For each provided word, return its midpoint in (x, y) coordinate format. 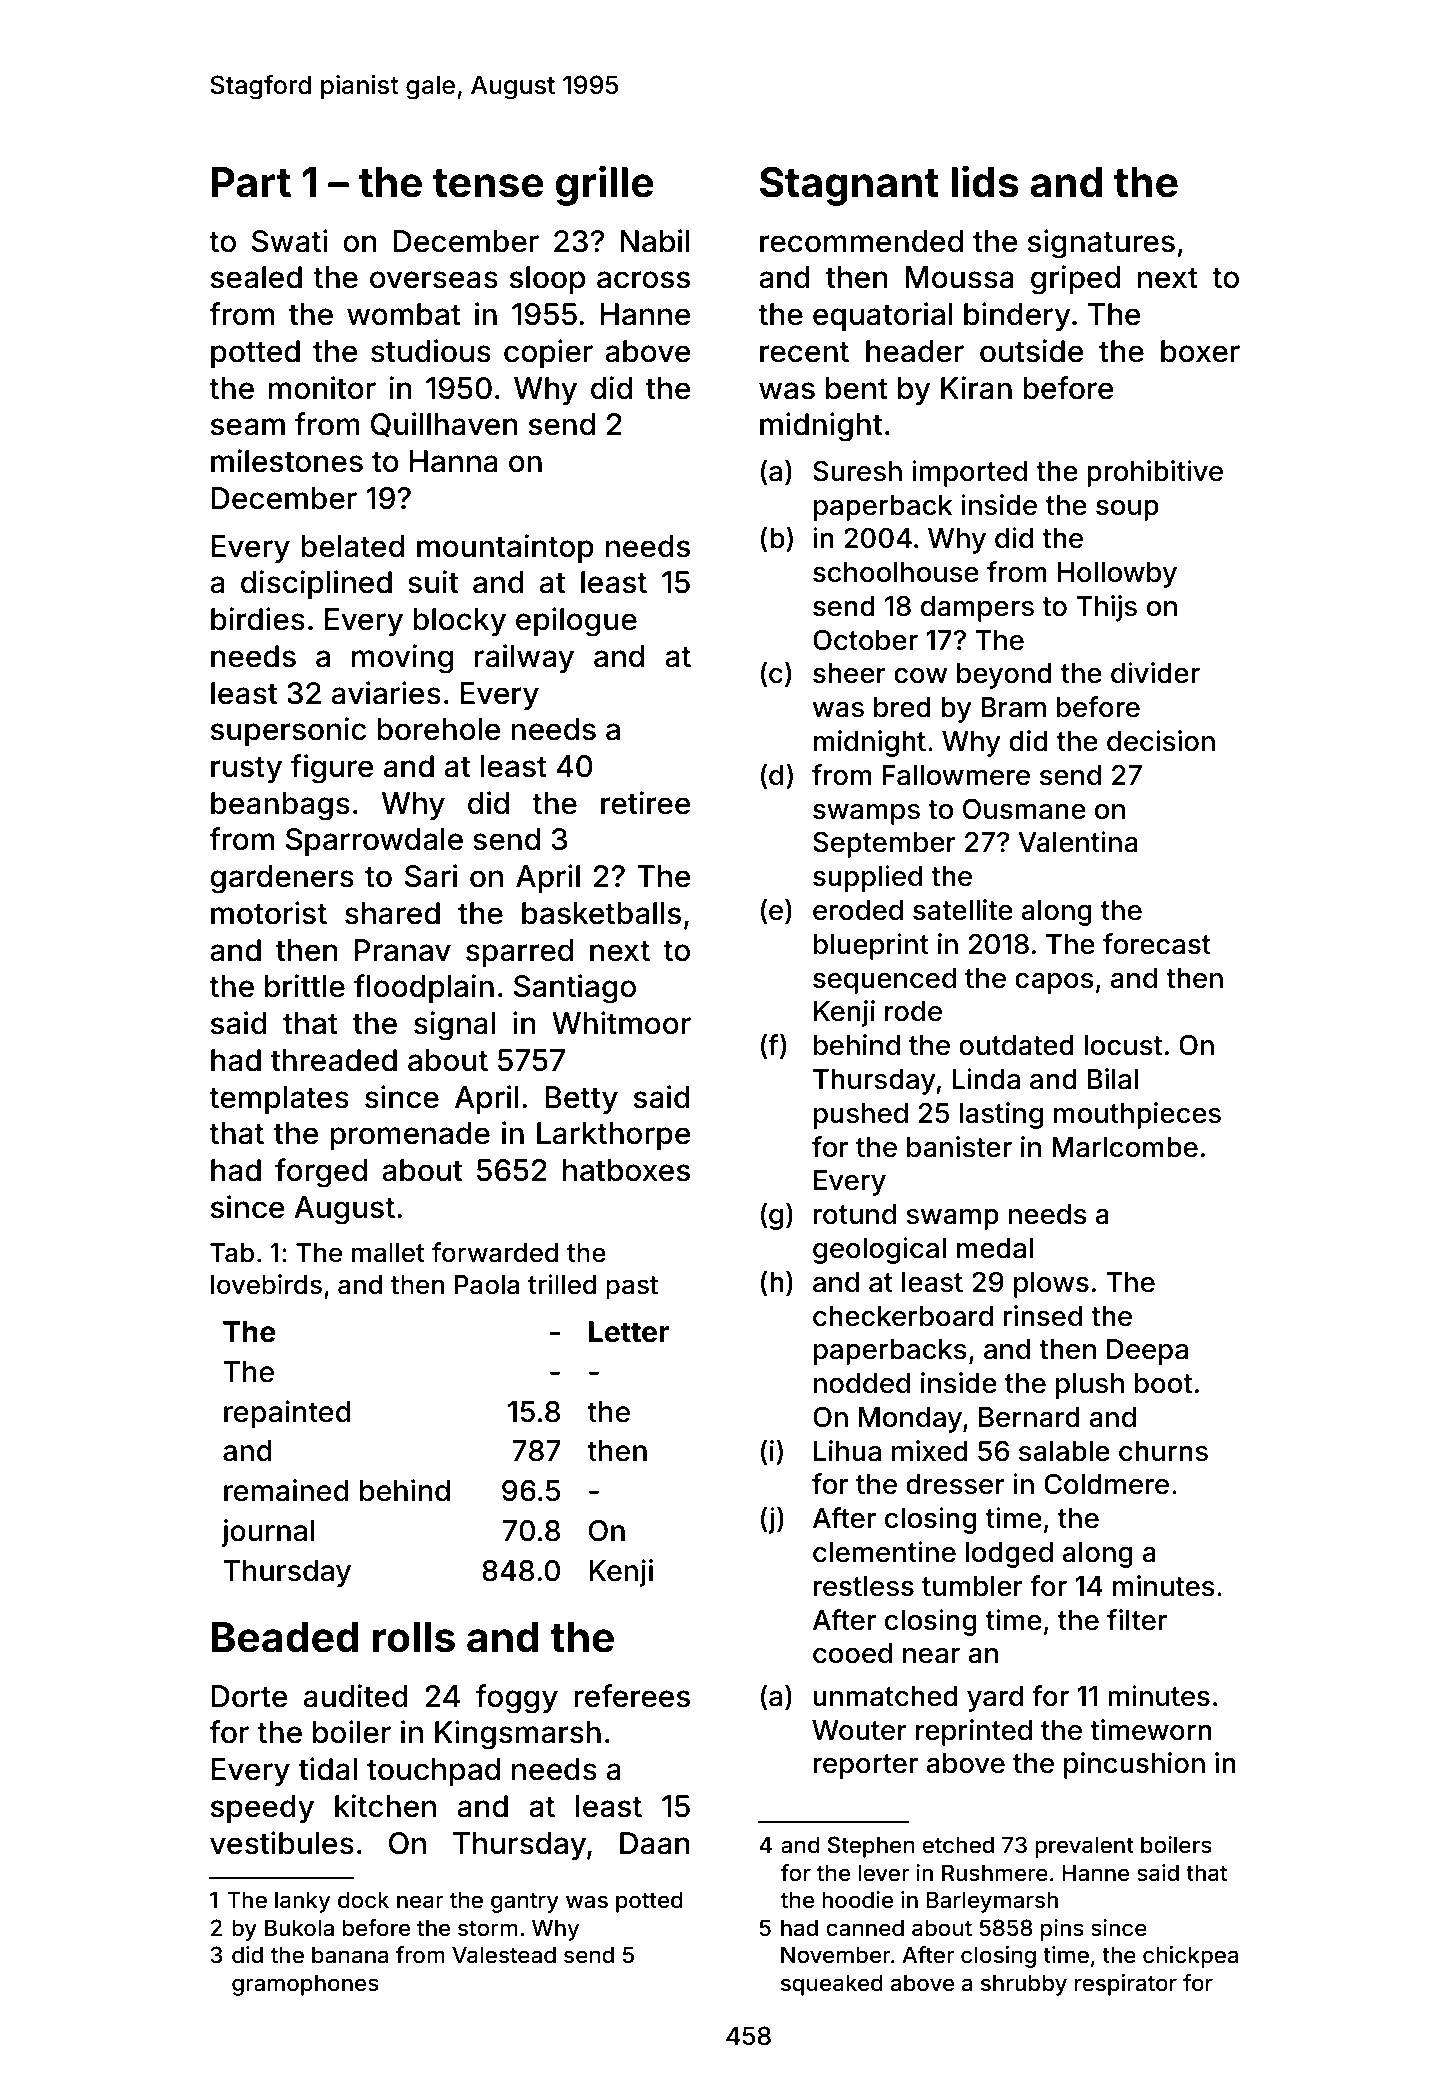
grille (605, 185)
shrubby (1024, 1985)
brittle (305, 986)
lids (985, 181)
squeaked (832, 1985)
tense (488, 183)
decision (1161, 741)
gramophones (305, 1985)
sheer (849, 673)
